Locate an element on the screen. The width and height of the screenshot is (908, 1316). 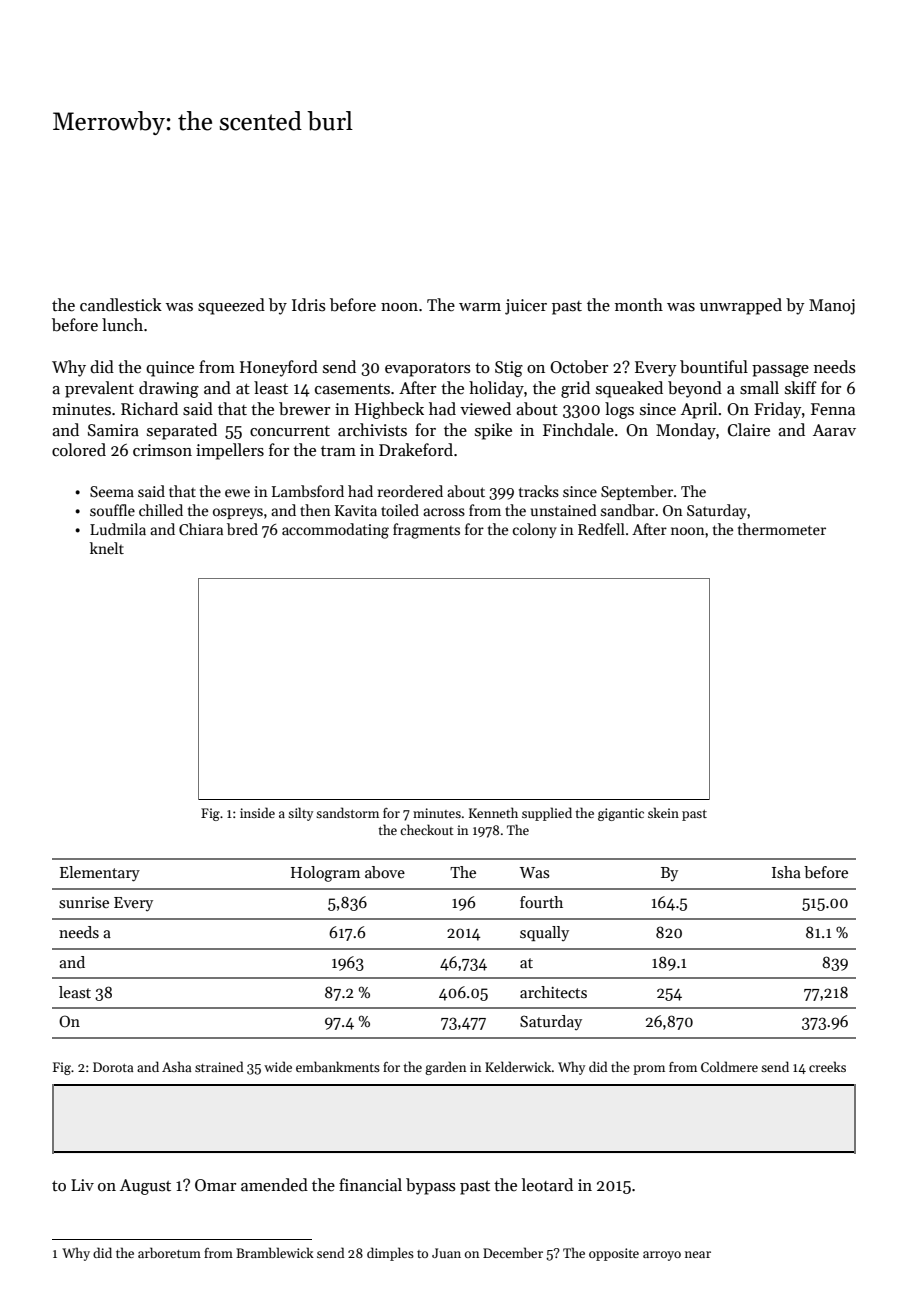
fragments is located at coordinates (426, 531).
